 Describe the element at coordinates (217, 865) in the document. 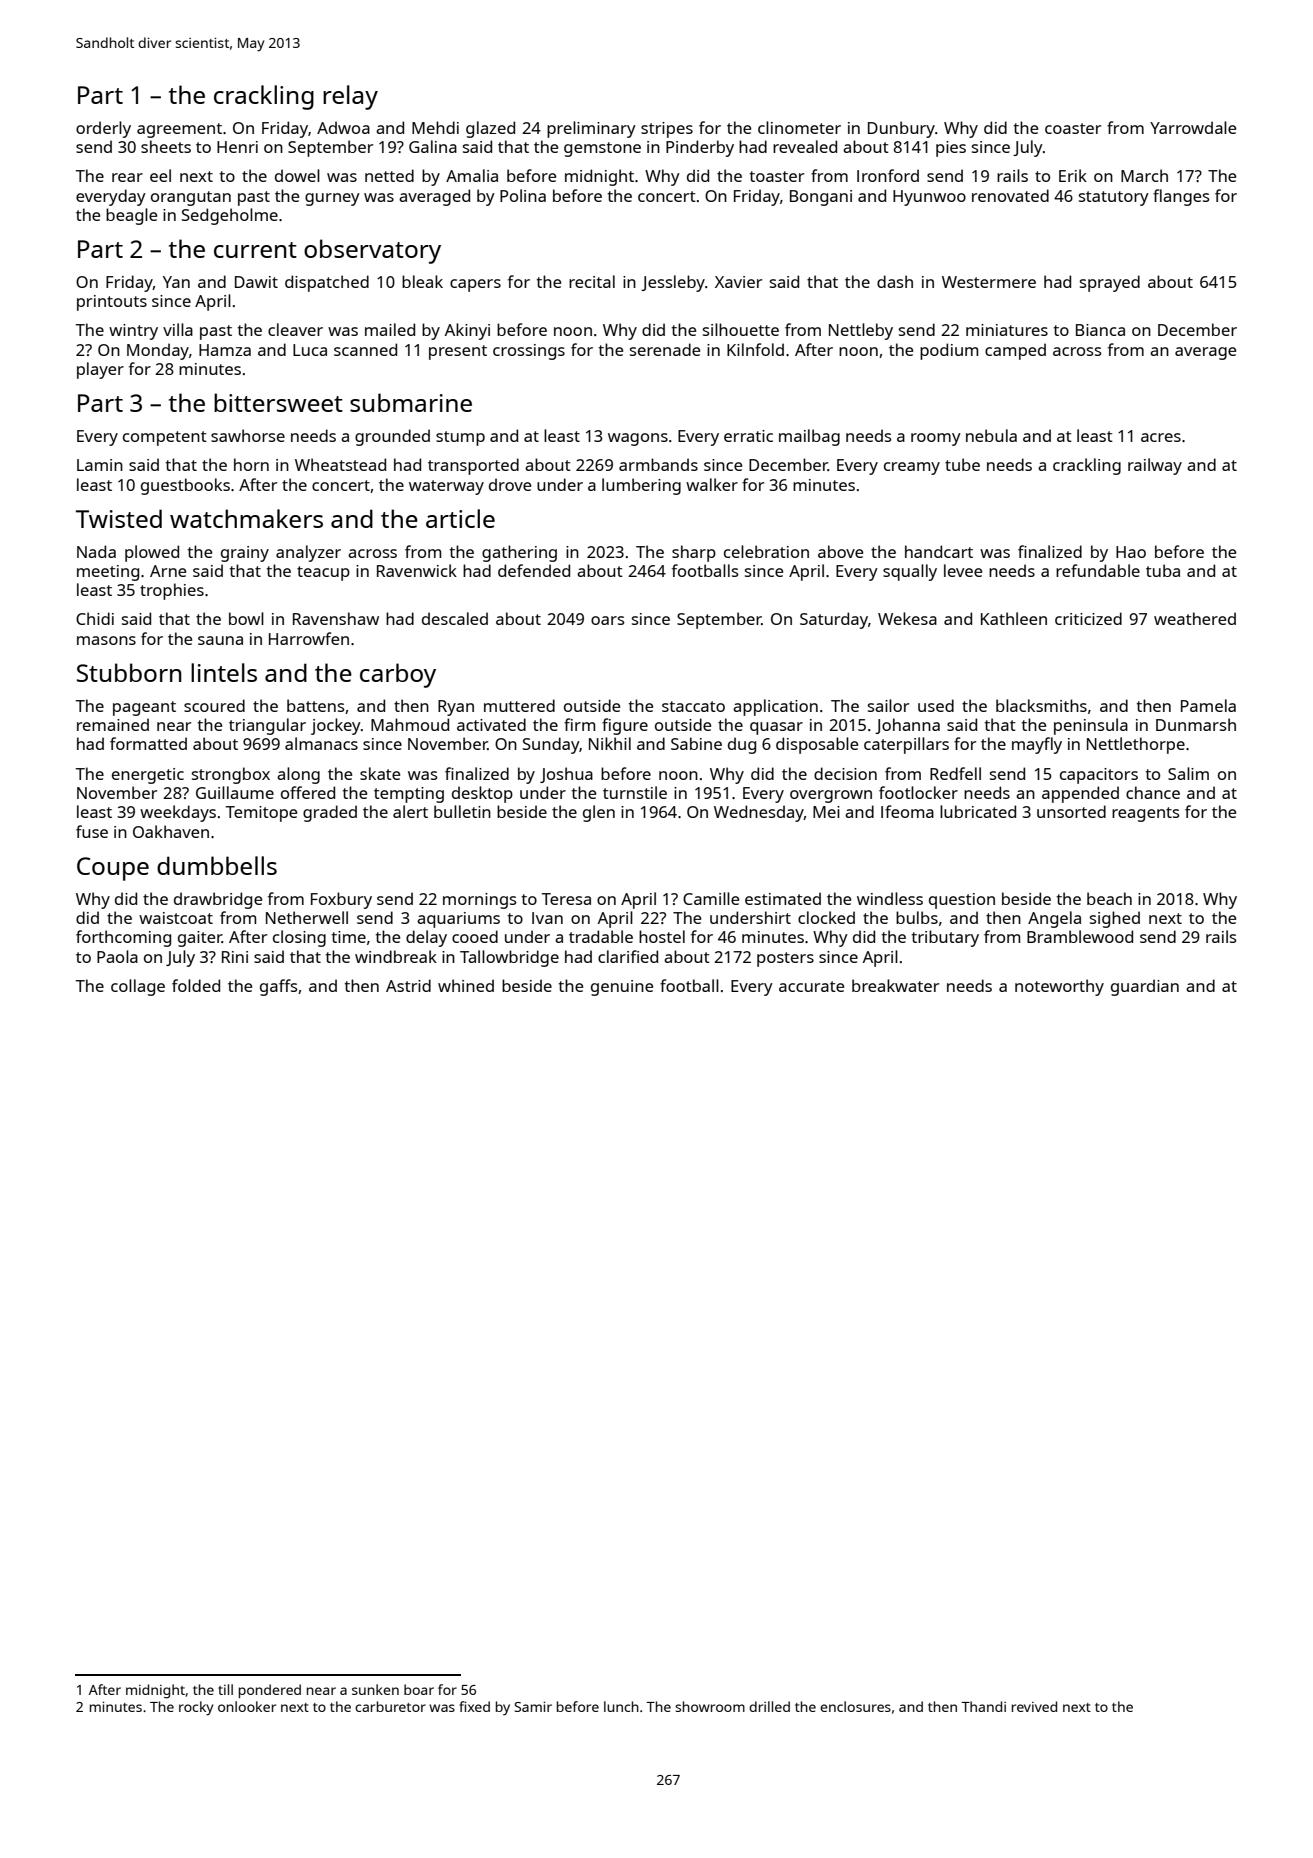

I see `dumbbells` at that location.
